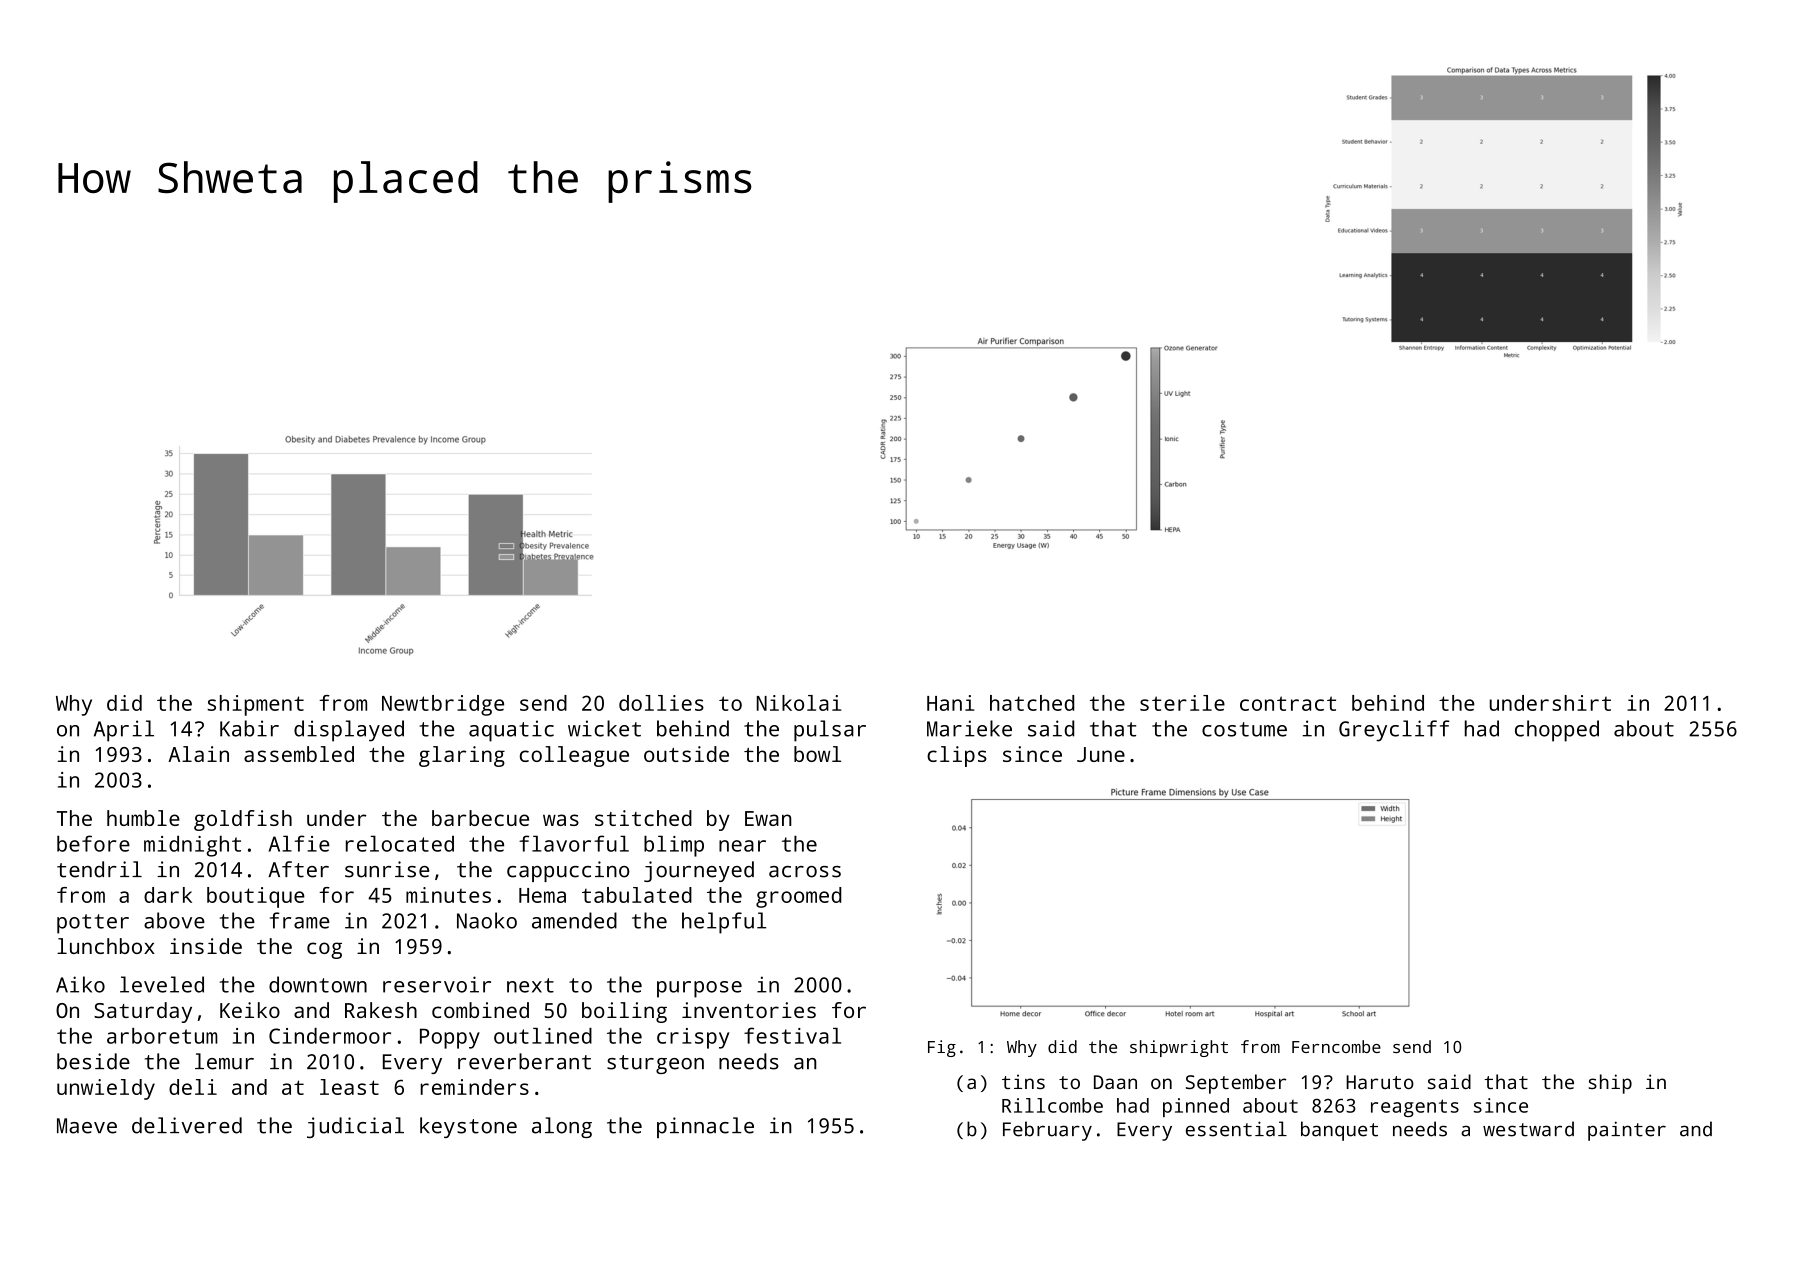 Image resolution: width=1798 pixels, height=1271 pixels. What do you see at coordinates (655, 1064) in the screenshot?
I see `sturgeon` at bounding box center [655, 1064].
